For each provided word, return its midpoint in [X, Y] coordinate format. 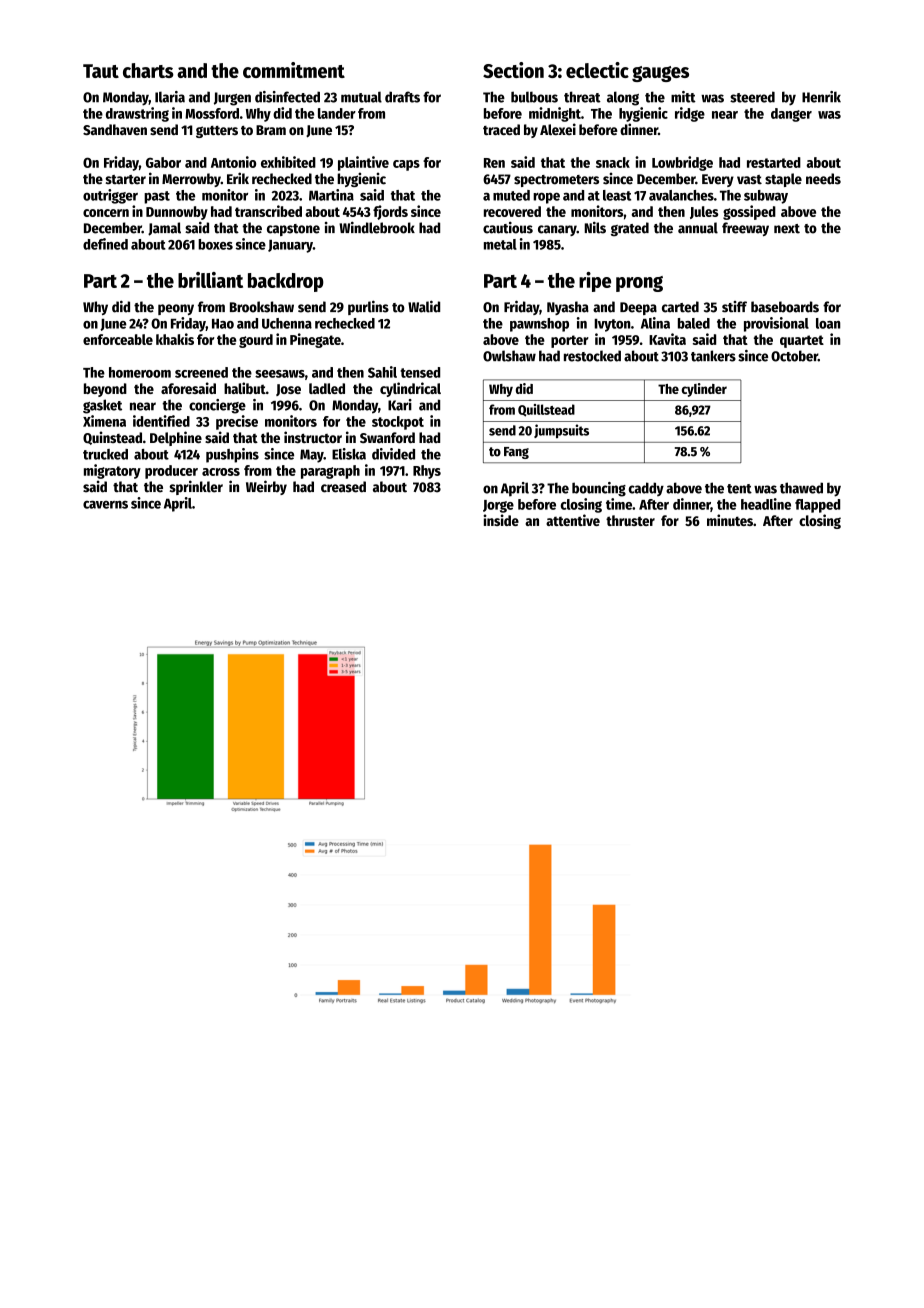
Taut [101, 71]
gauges [660, 74]
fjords [390, 212]
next [787, 229]
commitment [294, 70]
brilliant [210, 280]
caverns [105, 504]
